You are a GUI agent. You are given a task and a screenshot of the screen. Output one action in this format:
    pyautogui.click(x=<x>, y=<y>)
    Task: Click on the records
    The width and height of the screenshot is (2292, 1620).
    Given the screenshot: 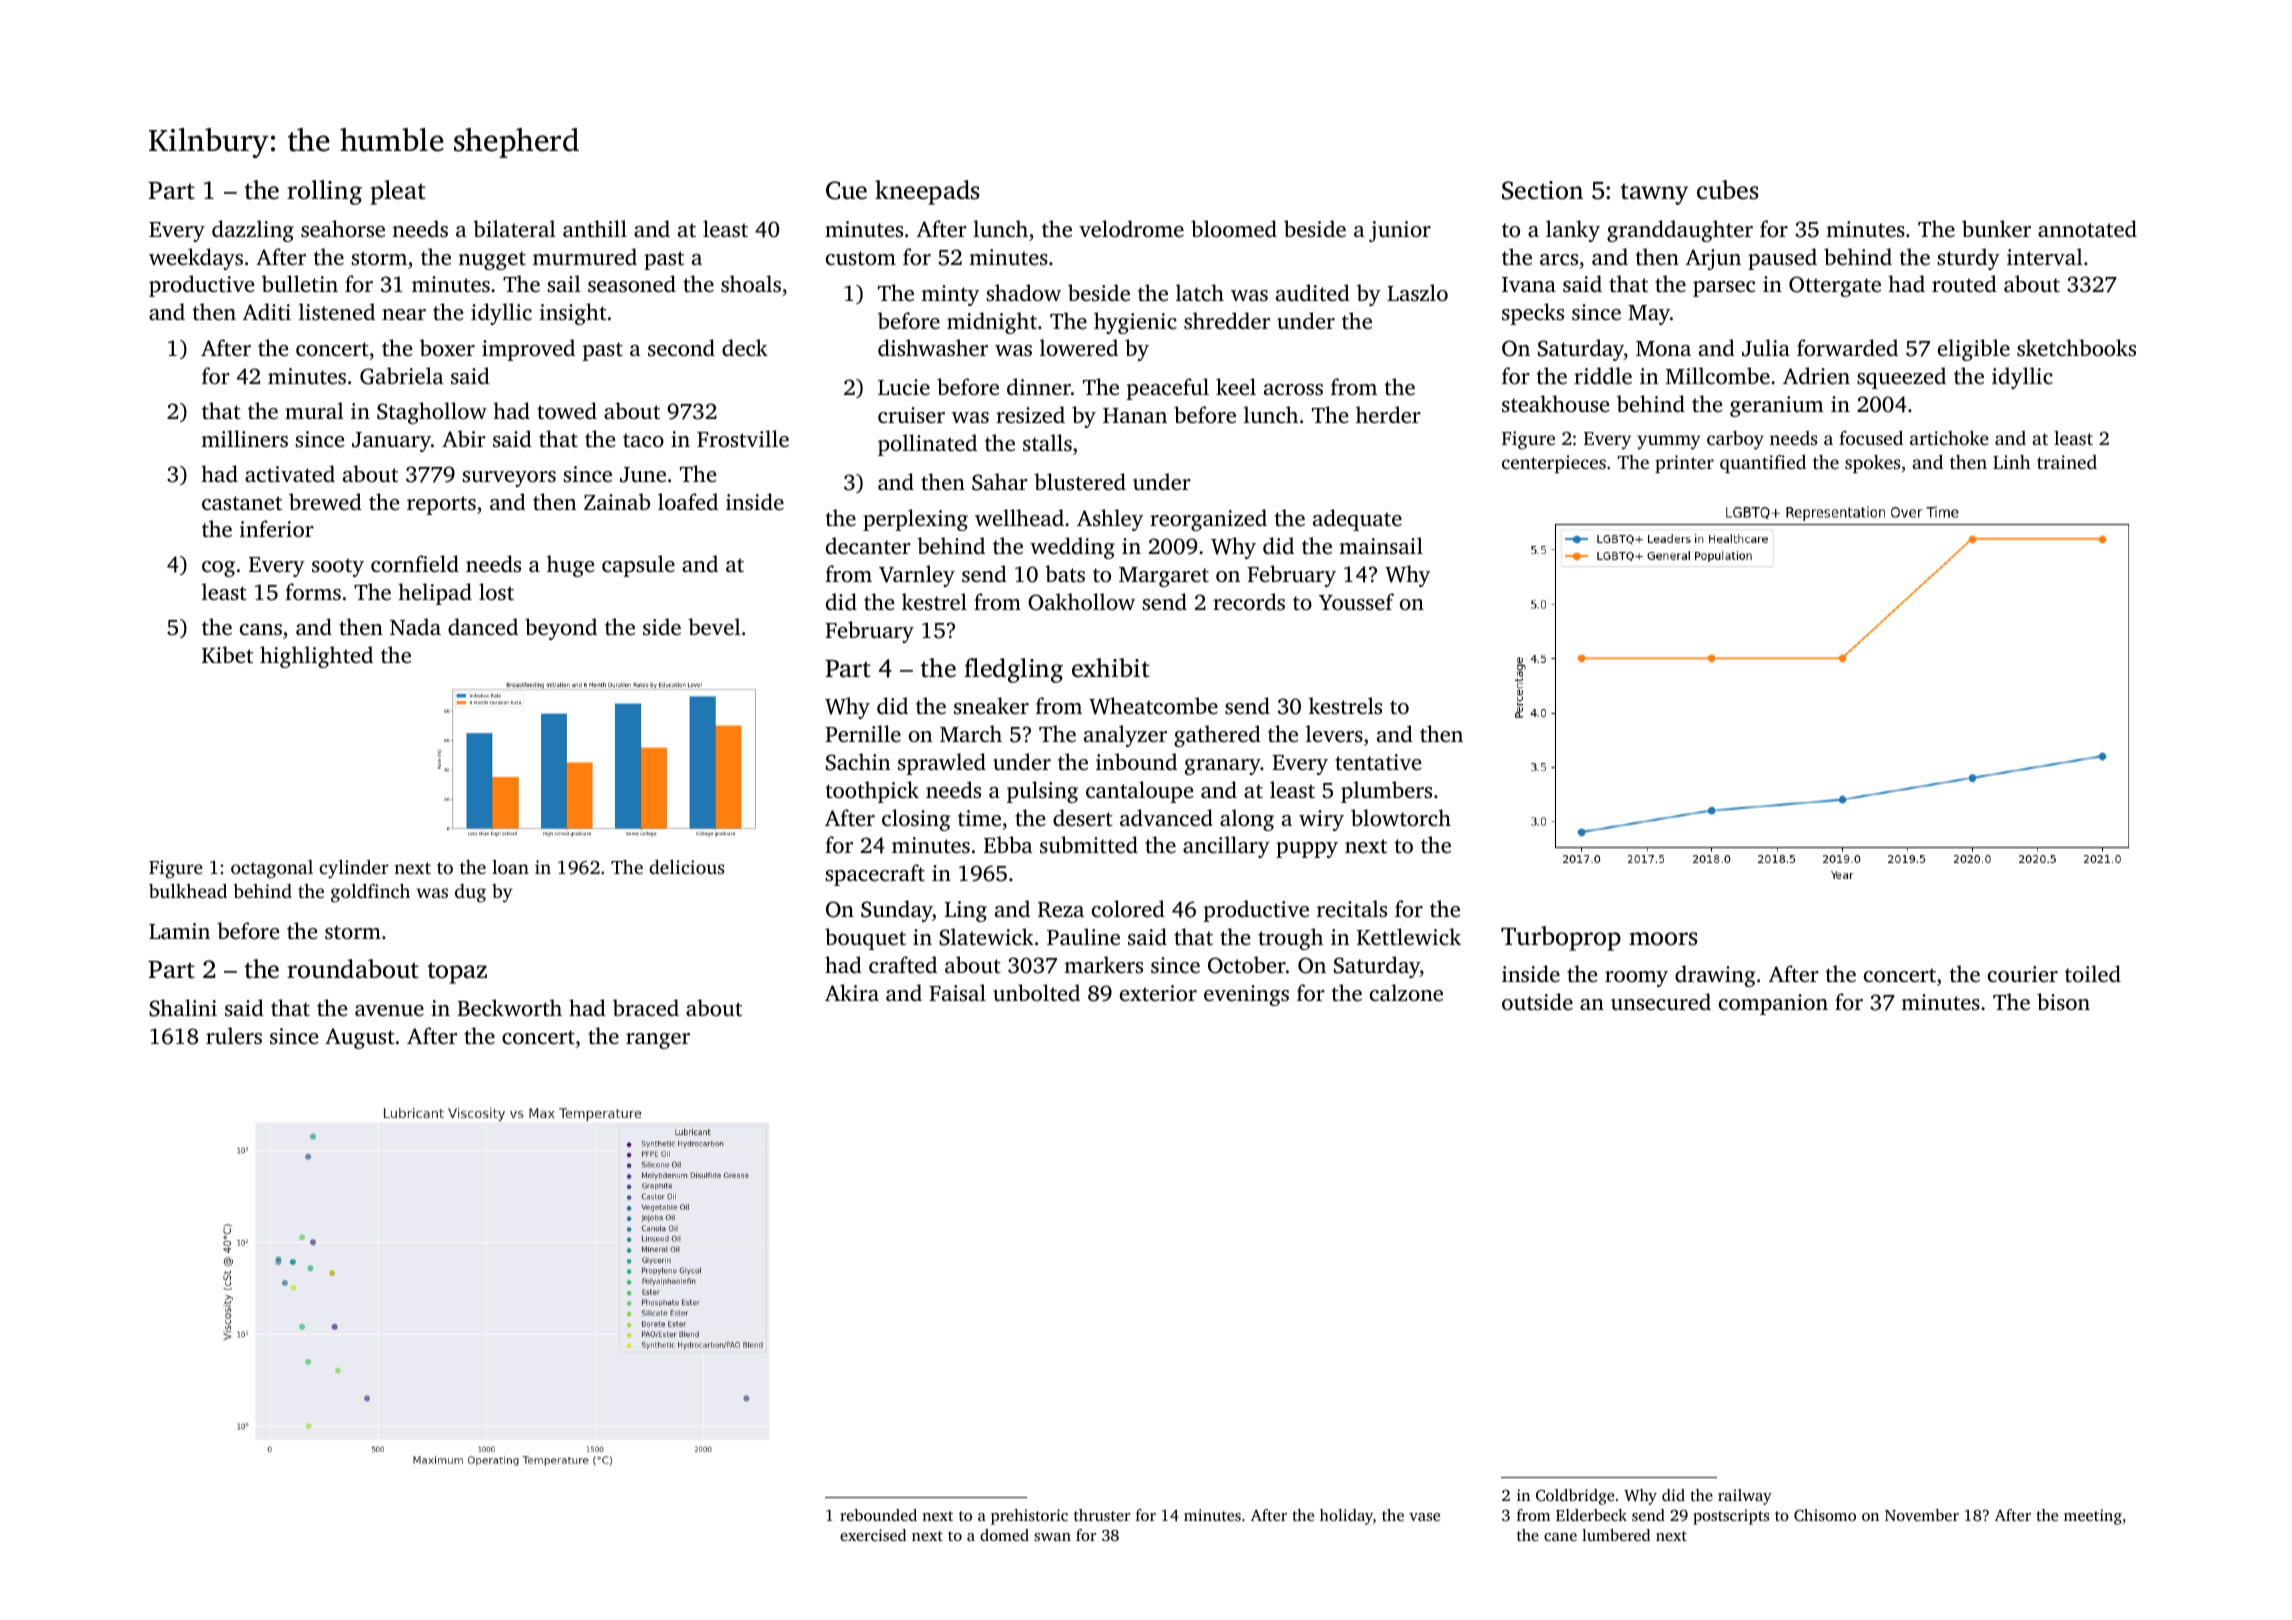 What is the action you would take?
    pyautogui.click(x=1249, y=601)
